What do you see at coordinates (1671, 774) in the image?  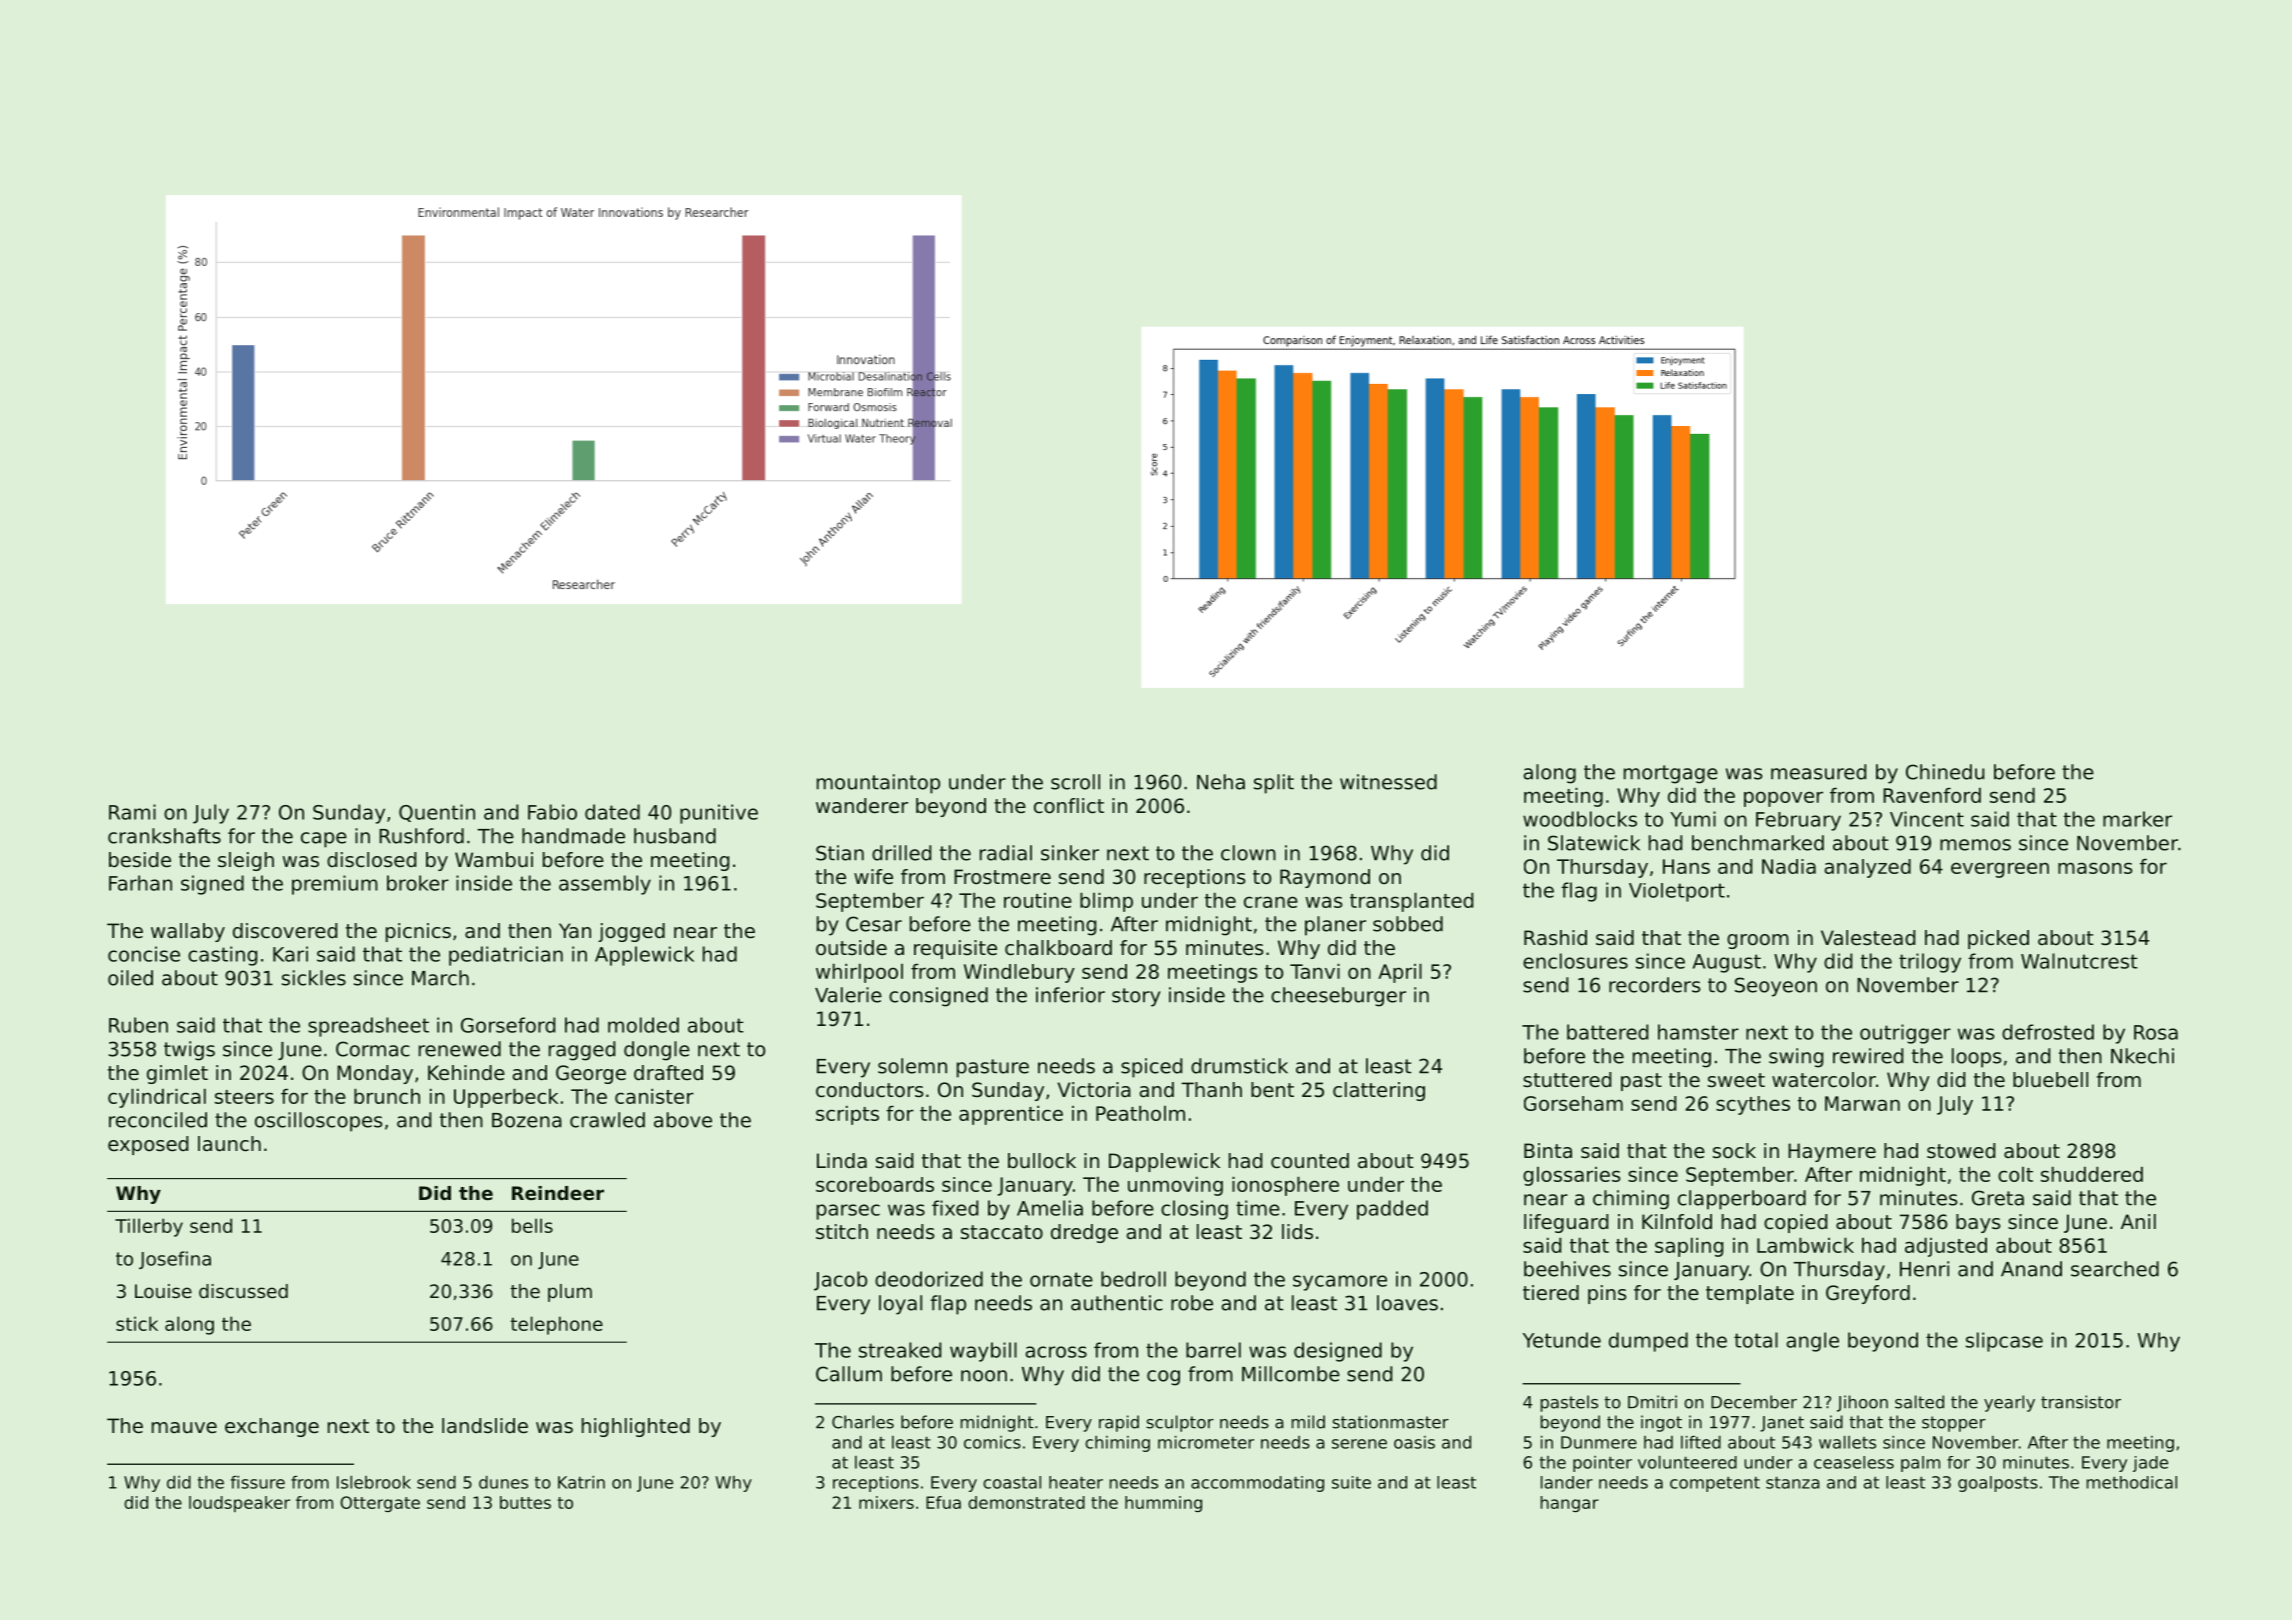 I see `mortgage` at bounding box center [1671, 774].
